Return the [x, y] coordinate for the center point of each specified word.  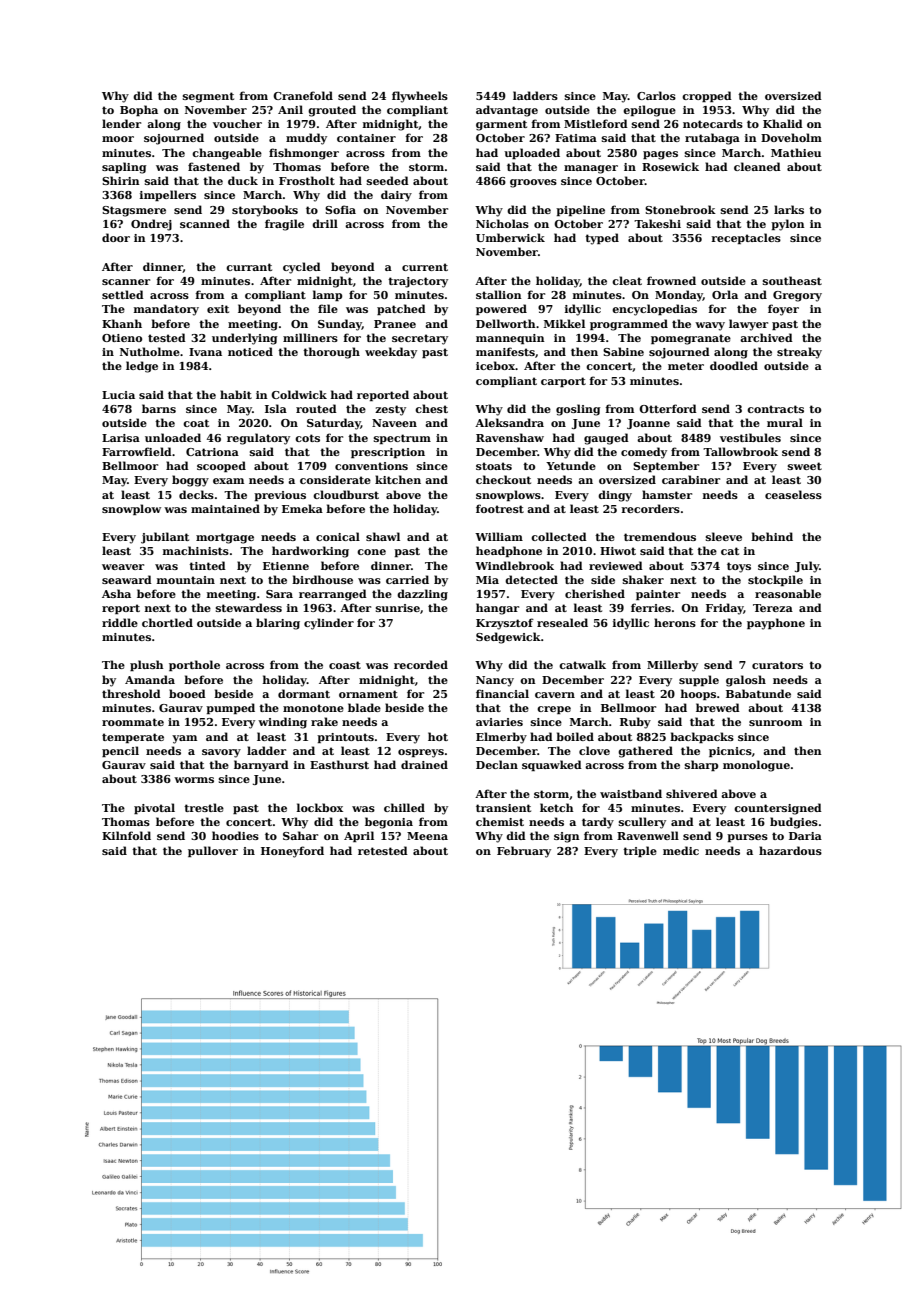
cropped [707, 96]
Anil [290, 109]
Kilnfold [126, 835]
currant [249, 267]
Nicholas [502, 223]
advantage [507, 111]
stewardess [249, 607]
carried [407, 579]
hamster [667, 494]
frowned [671, 280]
